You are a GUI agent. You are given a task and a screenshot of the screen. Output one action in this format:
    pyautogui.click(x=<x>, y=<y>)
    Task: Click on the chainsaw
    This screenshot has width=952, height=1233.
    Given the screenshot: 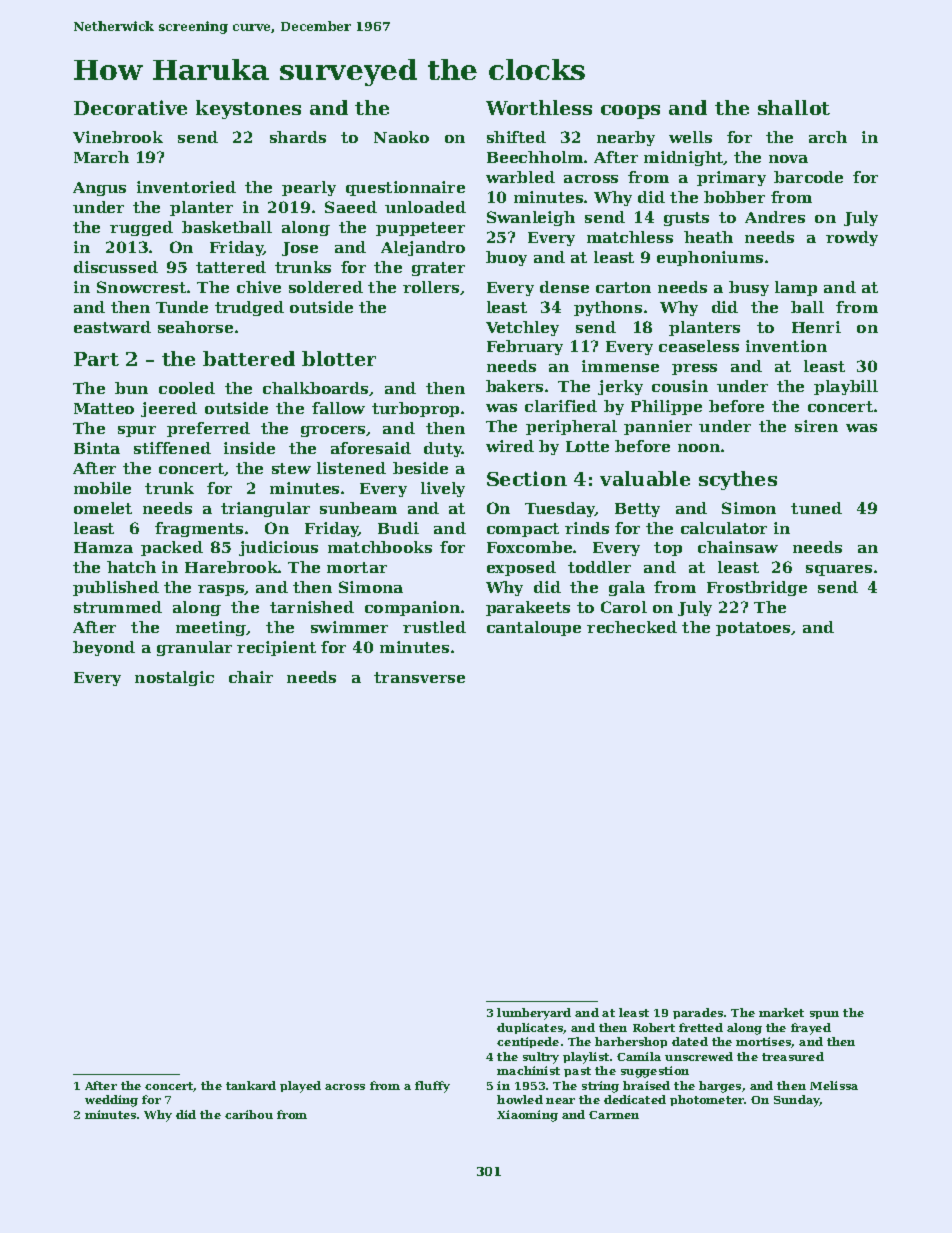 What is the action you would take?
    pyautogui.click(x=738, y=547)
